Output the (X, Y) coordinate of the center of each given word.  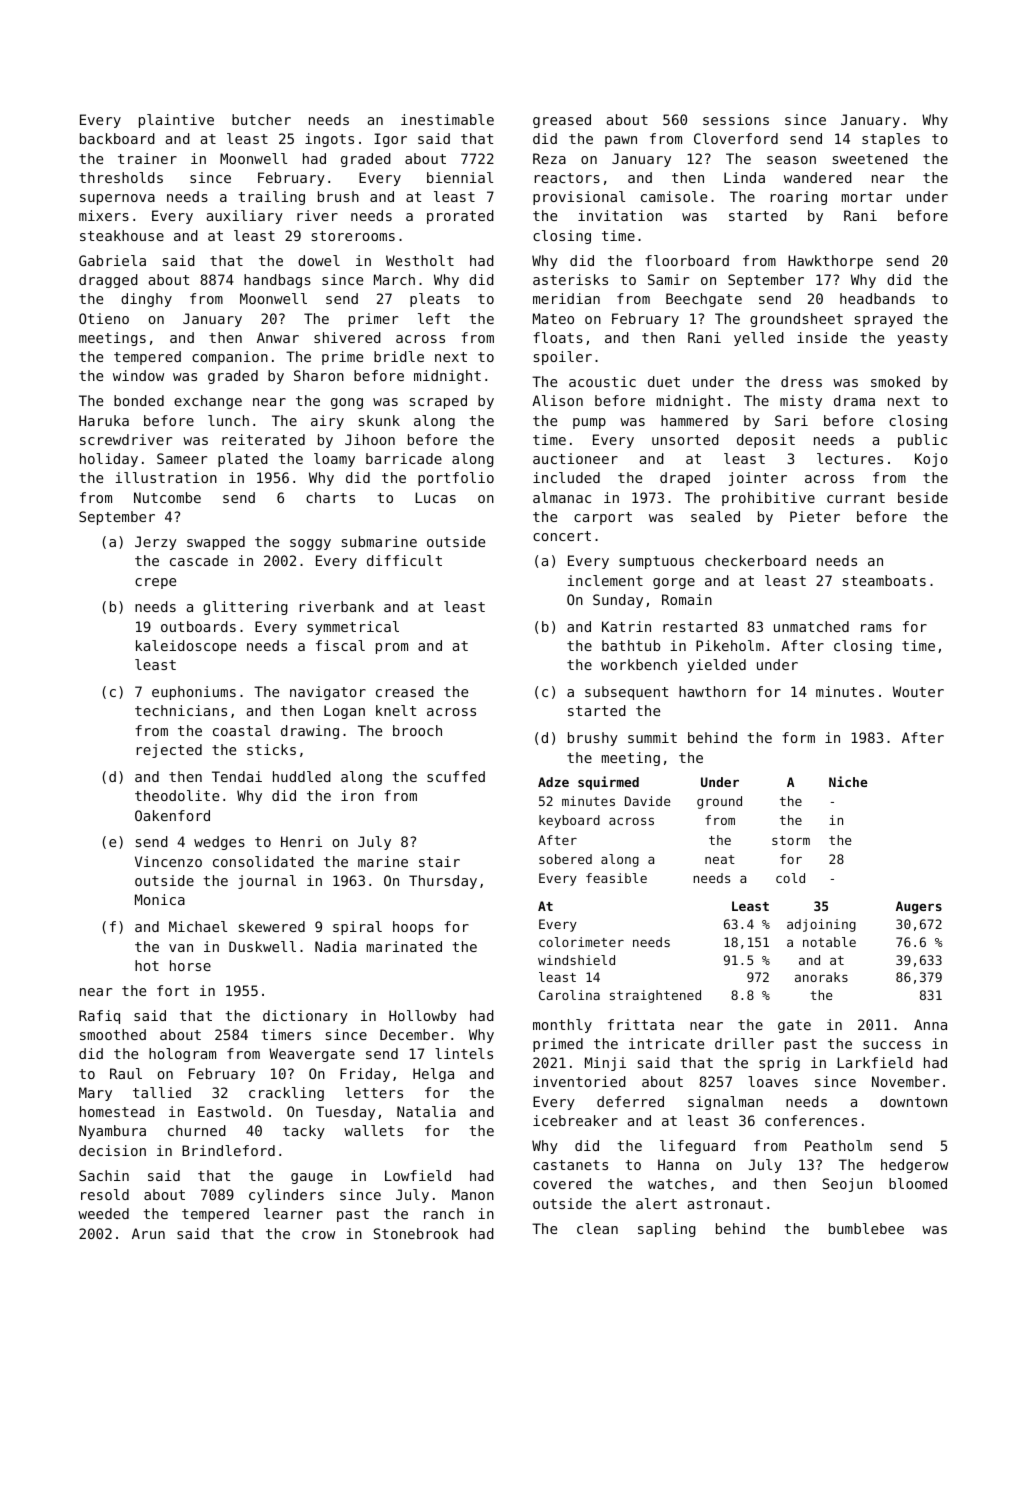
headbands (877, 298)
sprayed (883, 320)
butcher (261, 119)
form (798, 737)
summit (652, 737)
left (434, 318)
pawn (621, 141)
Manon (473, 1194)
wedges (219, 843)
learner (293, 1213)
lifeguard (697, 1147)
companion (230, 358)
